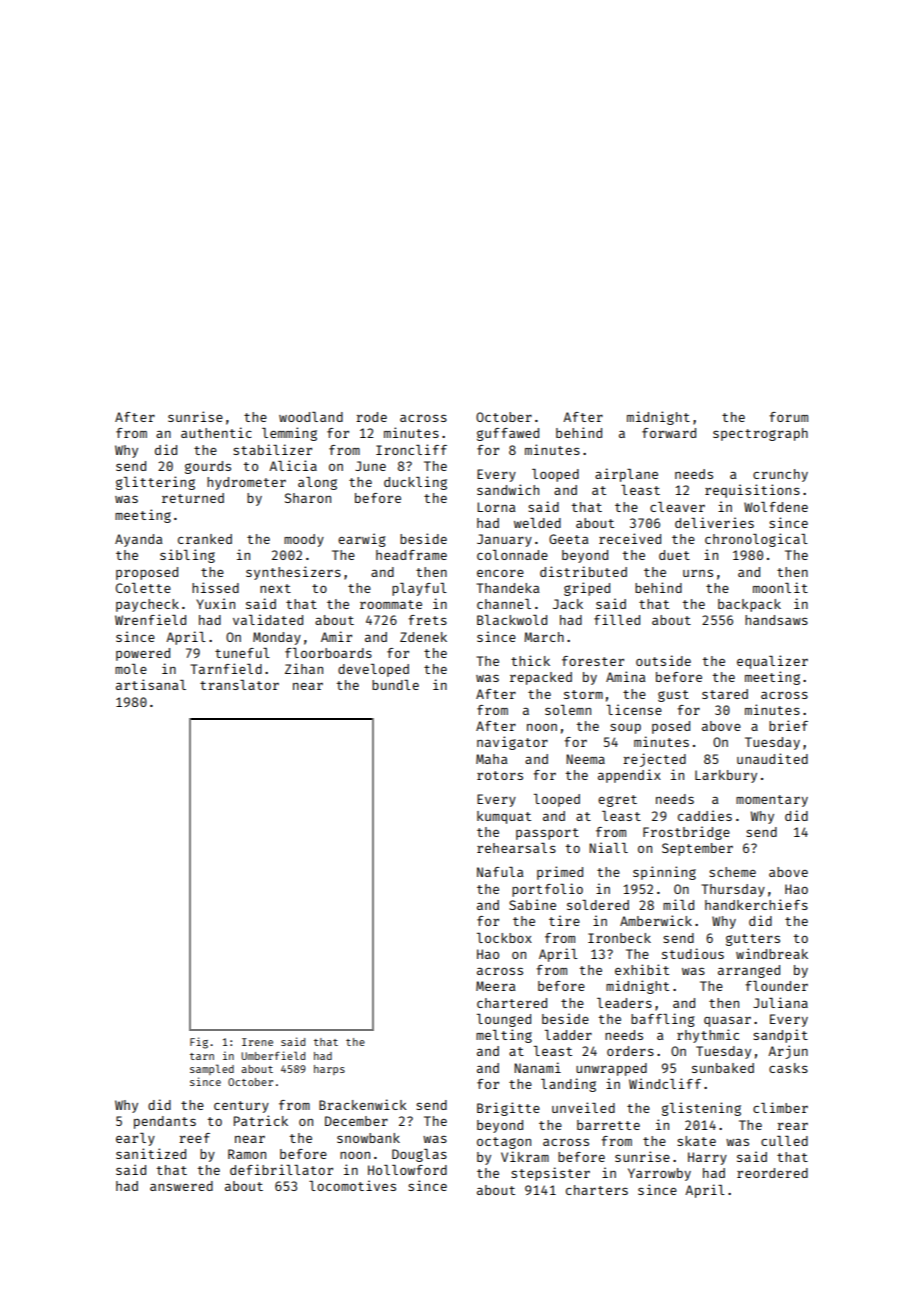 The image size is (924, 1314). Describe the element at coordinates (772, 801) in the screenshot. I see `momentary` at that location.
